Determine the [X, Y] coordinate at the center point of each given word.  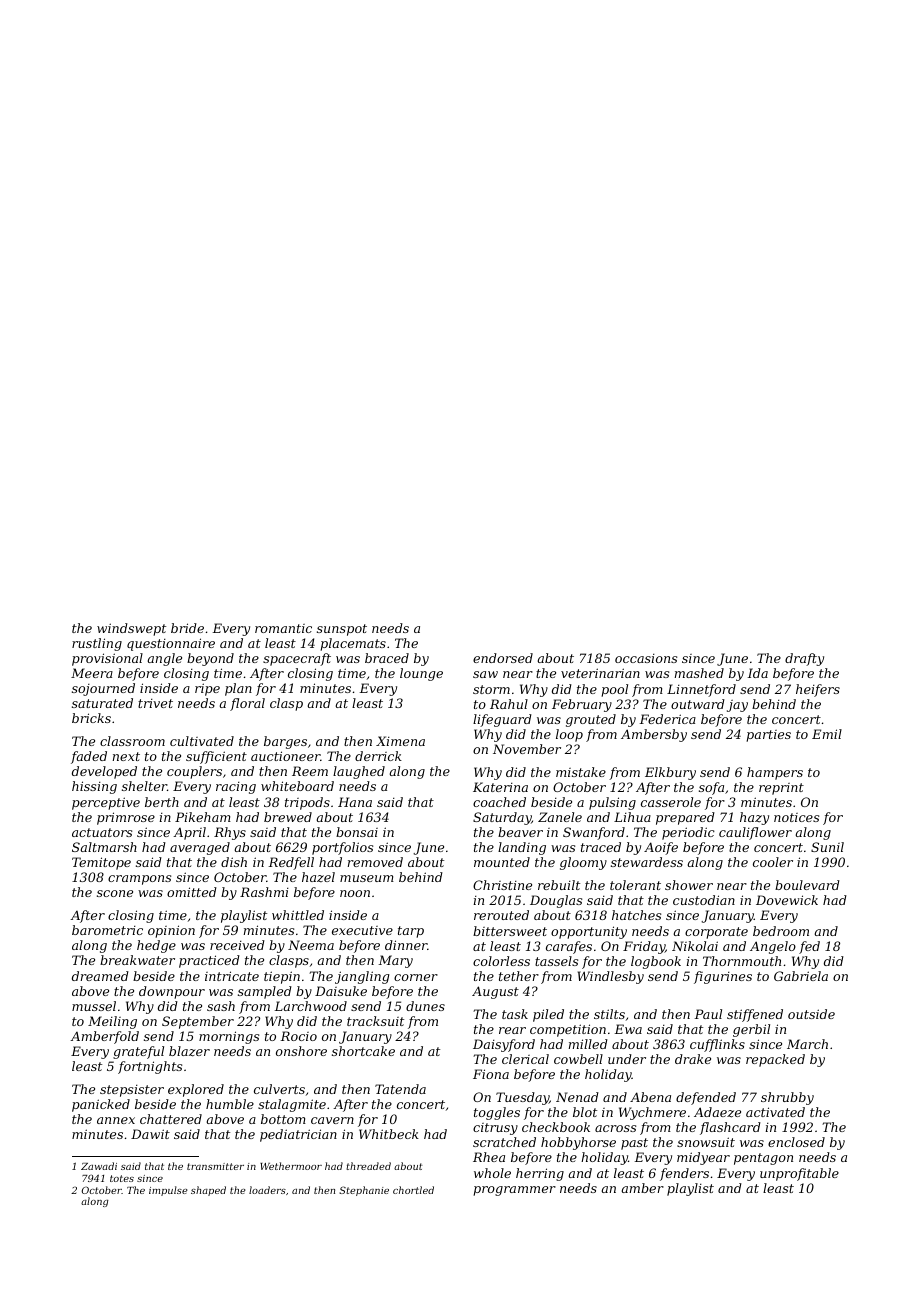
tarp [411, 932]
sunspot [342, 630]
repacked [775, 1060]
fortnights [150, 1067]
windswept [131, 629]
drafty [804, 659]
